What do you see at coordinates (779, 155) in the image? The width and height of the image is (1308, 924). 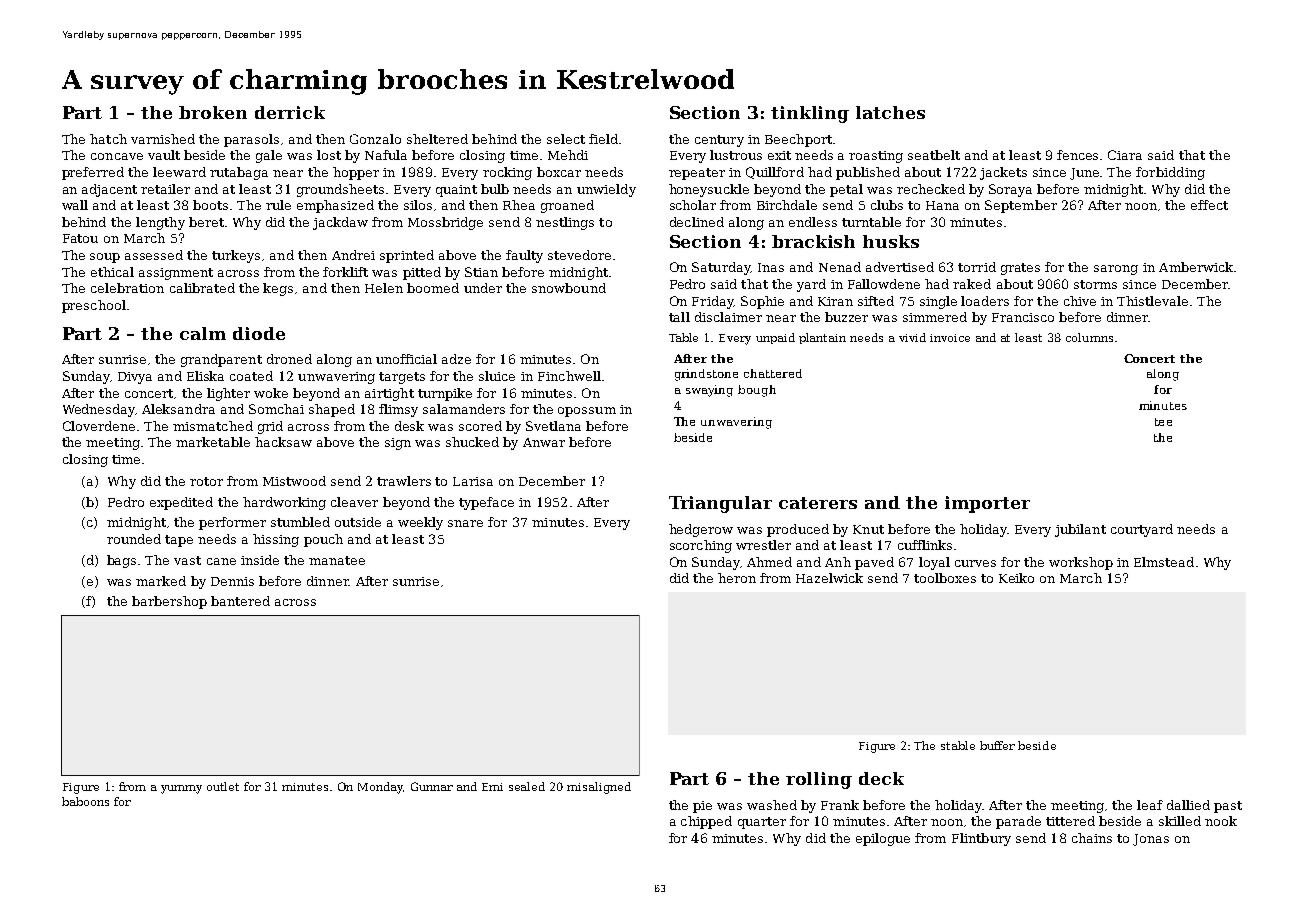 I see `exit` at bounding box center [779, 155].
